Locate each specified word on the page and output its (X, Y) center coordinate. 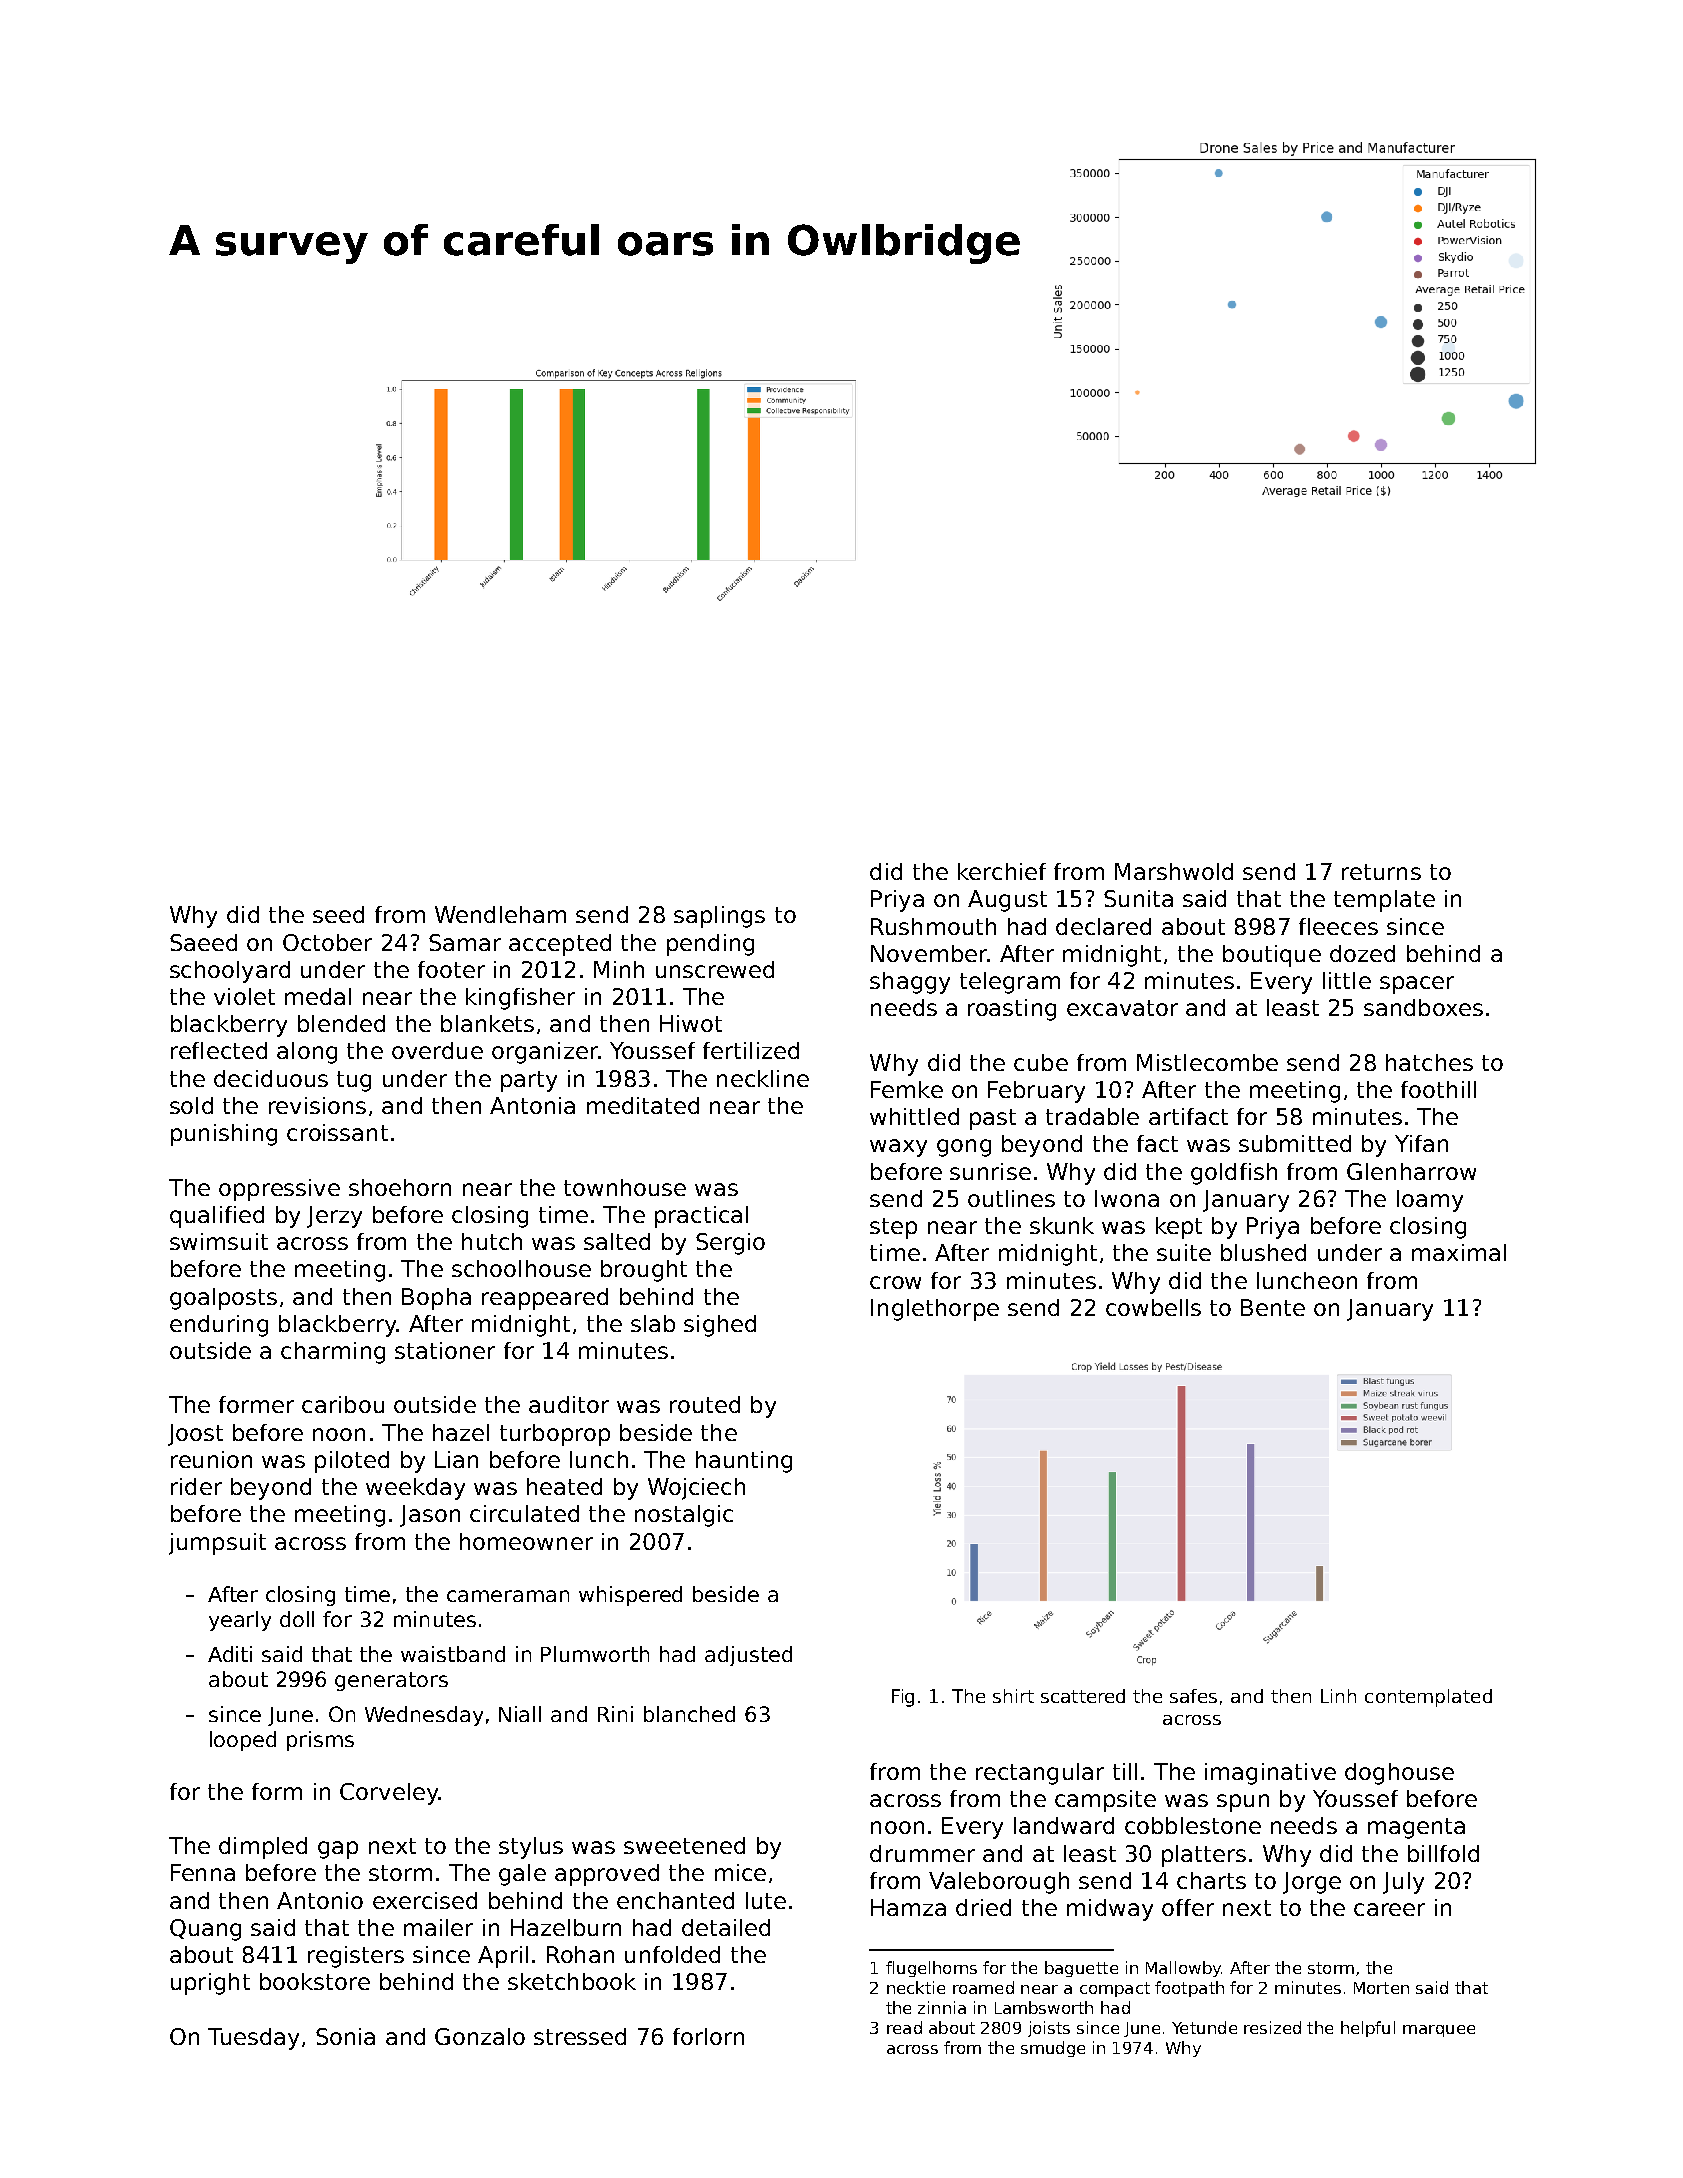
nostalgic (684, 1516)
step (893, 1228)
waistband (453, 1654)
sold (191, 1105)
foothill (1438, 1089)
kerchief (1002, 871)
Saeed (203, 942)
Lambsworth (1044, 2007)
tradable (1092, 1116)
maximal (1459, 1252)
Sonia (345, 2036)
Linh (1338, 1696)
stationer (445, 1350)
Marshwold (1174, 871)
